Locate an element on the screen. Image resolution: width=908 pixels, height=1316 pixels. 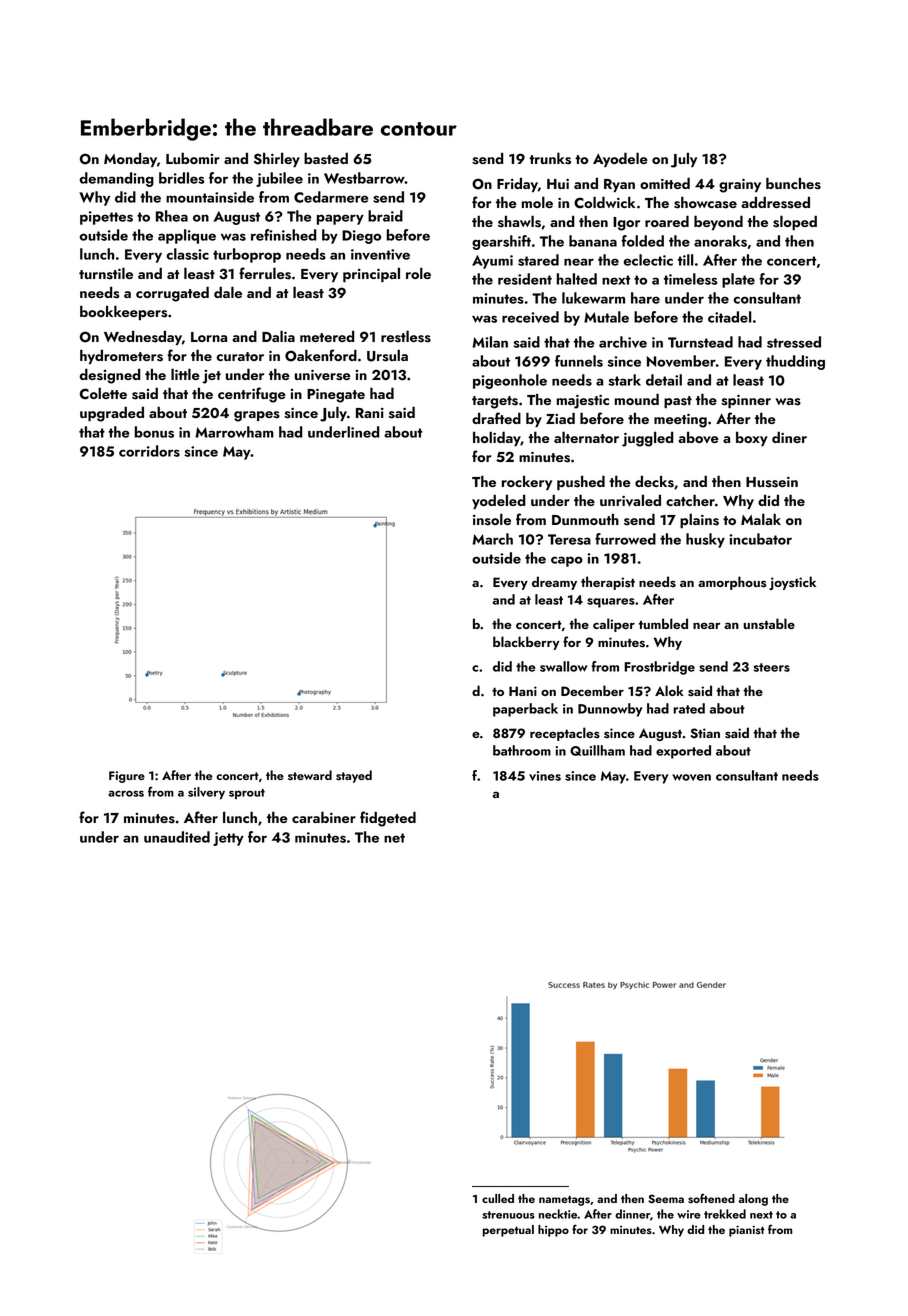
hippo is located at coordinates (553, 1231).
